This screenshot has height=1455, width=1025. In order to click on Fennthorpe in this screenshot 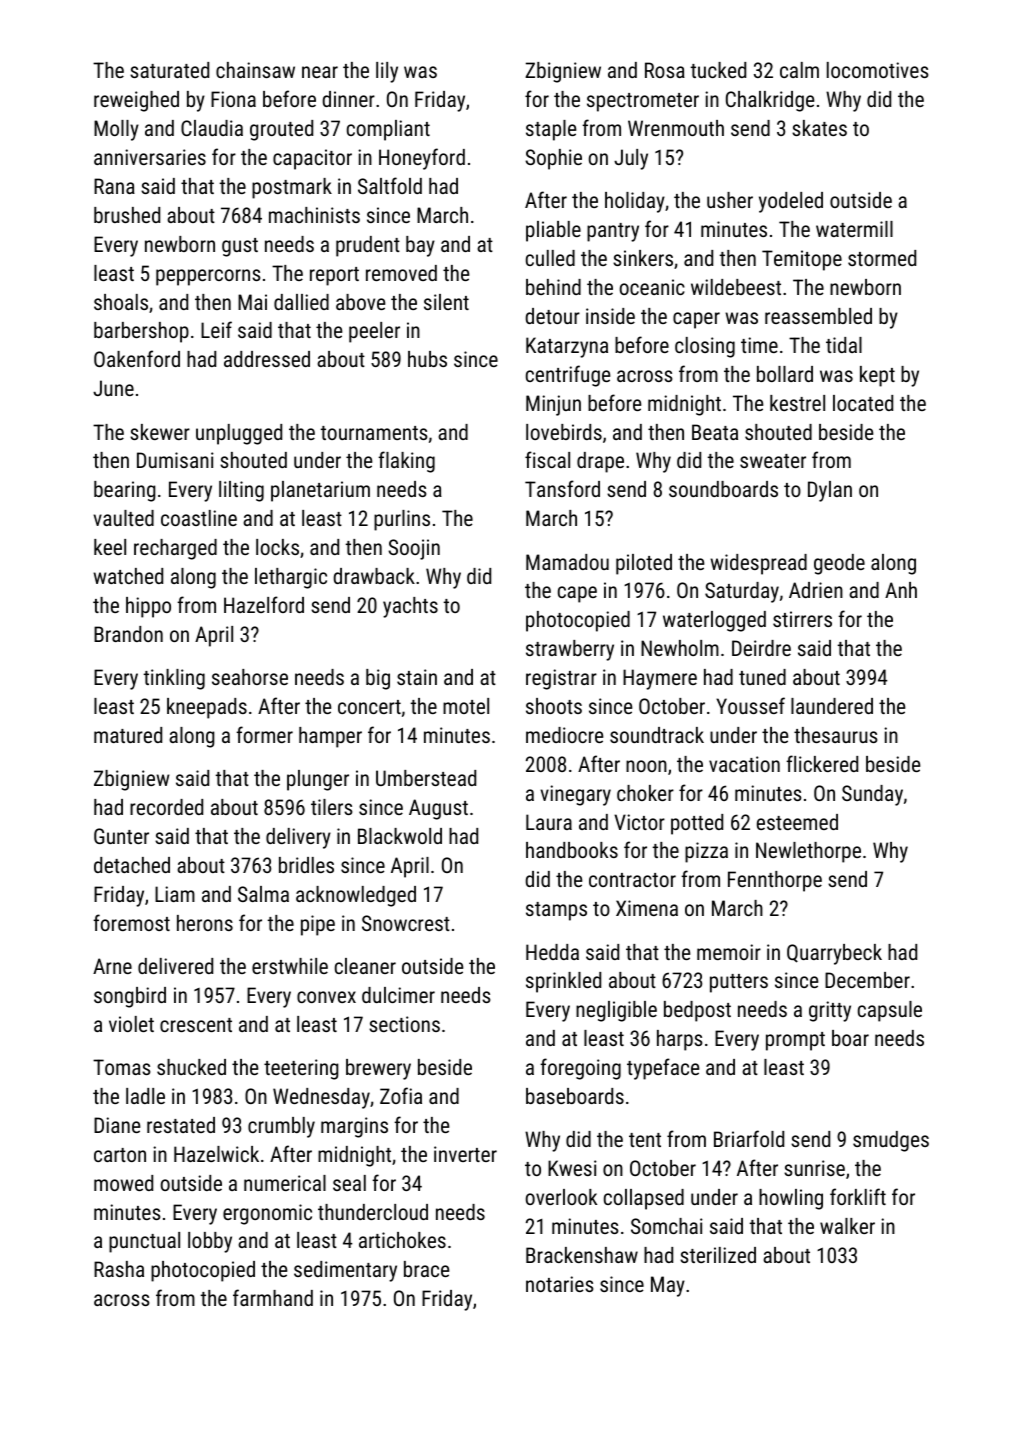, I will do `click(775, 881)`.
